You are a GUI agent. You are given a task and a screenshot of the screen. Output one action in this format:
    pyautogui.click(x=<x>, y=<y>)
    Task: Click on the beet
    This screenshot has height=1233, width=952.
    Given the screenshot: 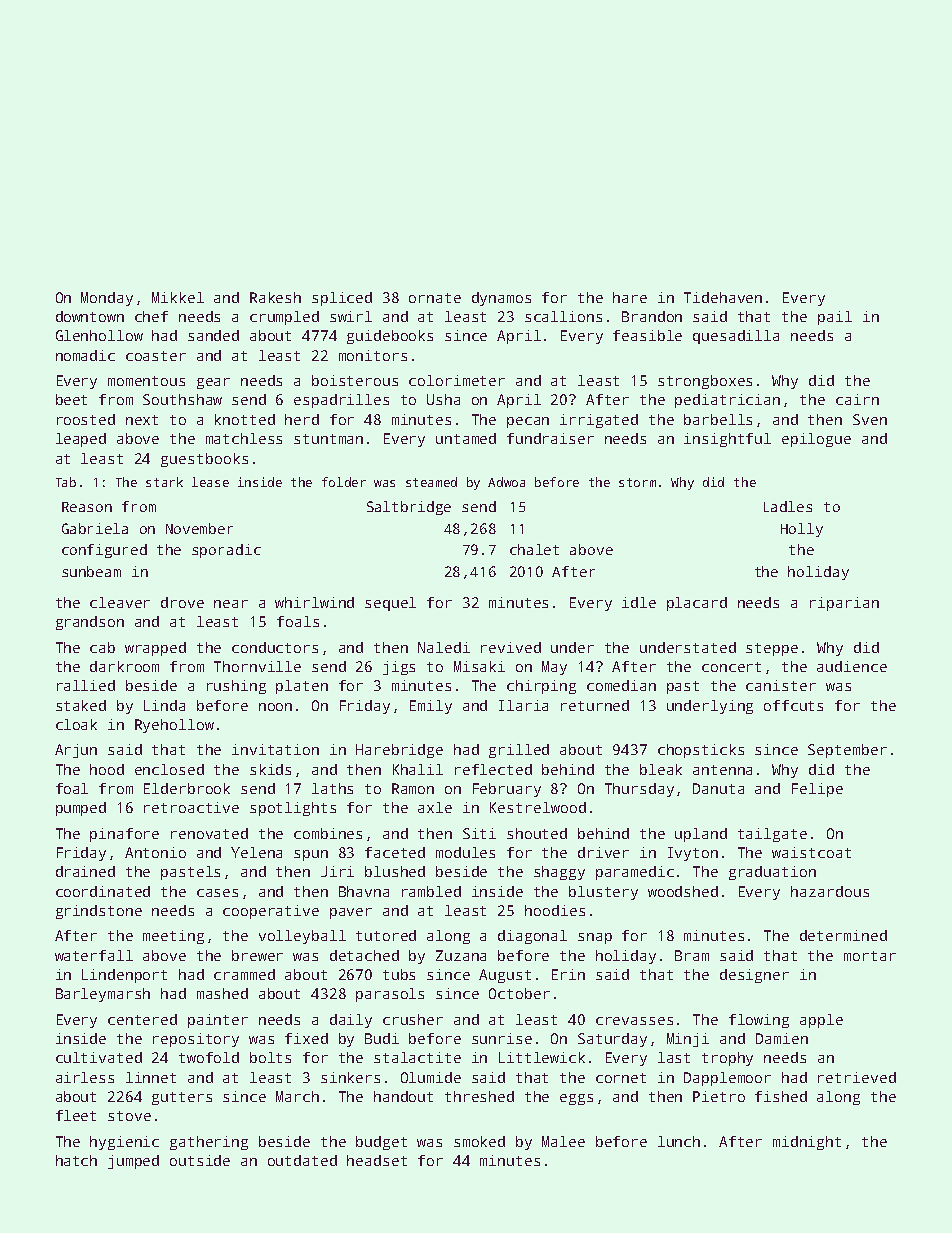 What is the action you would take?
    pyautogui.click(x=71, y=399)
